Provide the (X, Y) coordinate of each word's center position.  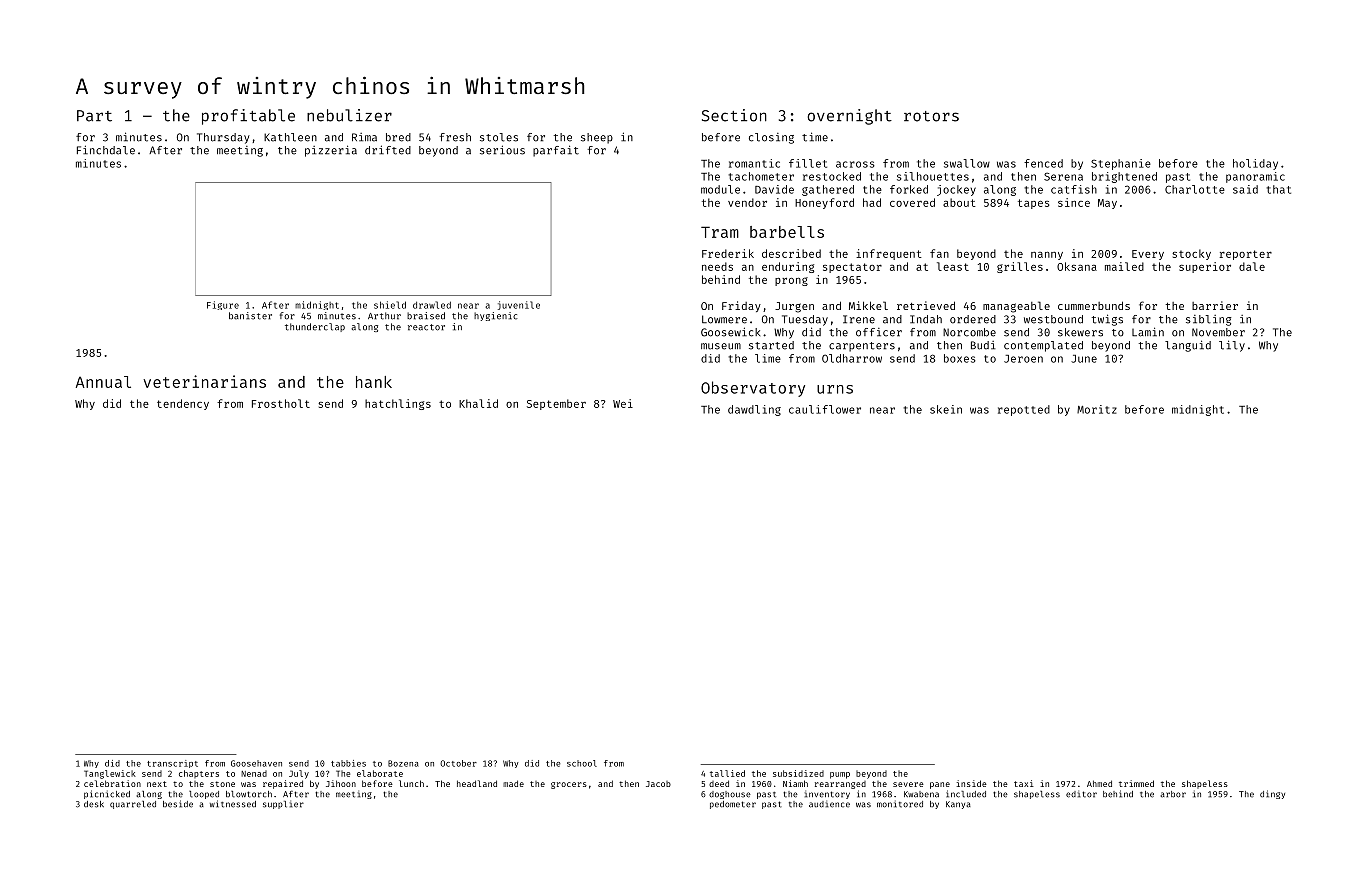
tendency (183, 404)
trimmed (1136, 783)
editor (1081, 794)
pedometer (733, 805)
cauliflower (825, 409)
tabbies (348, 763)
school (582, 763)
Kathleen (290, 137)
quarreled (133, 805)
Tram (720, 232)
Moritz (1097, 409)
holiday (1255, 164)
